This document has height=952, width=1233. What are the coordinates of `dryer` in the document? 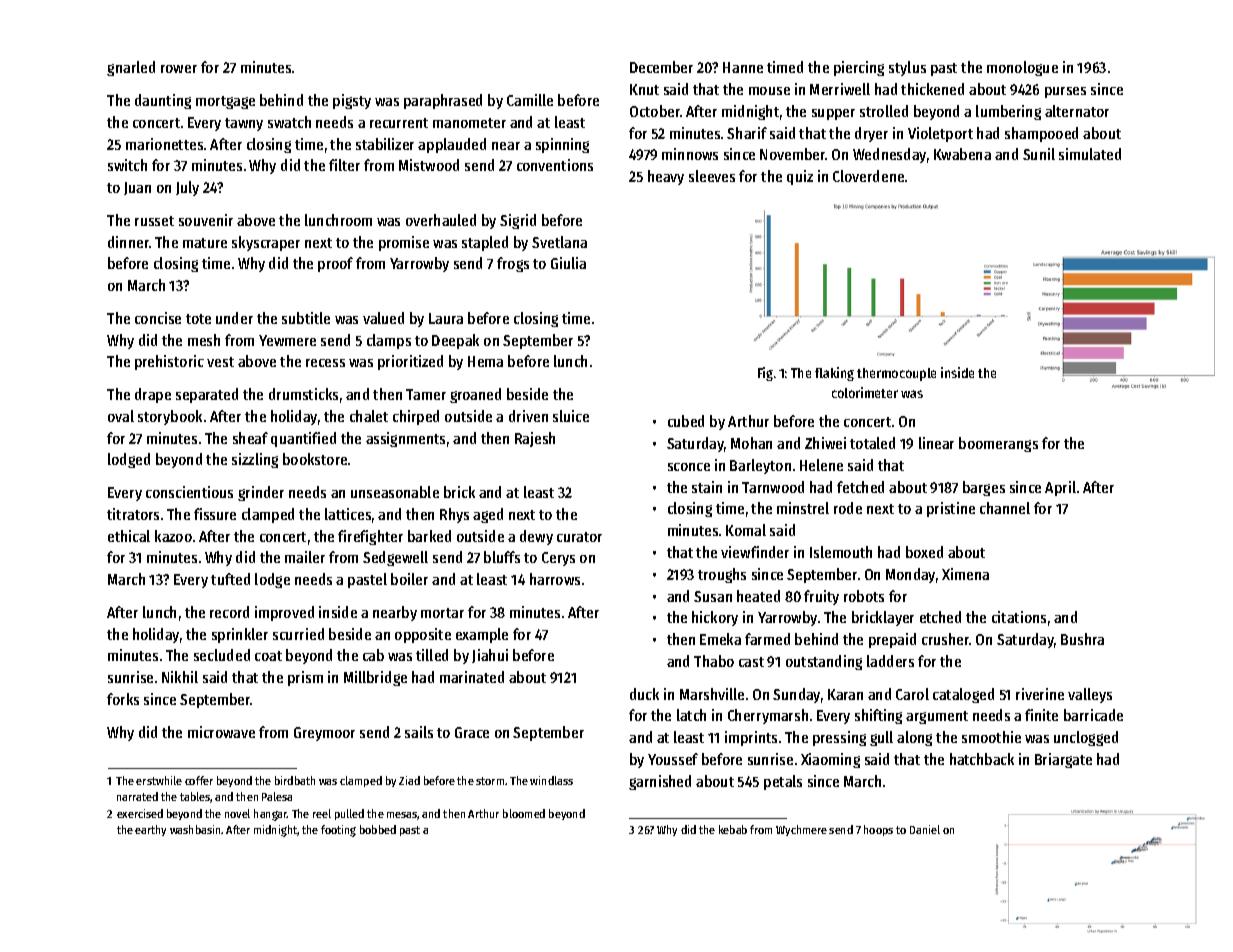 It's located at (871, 134).
